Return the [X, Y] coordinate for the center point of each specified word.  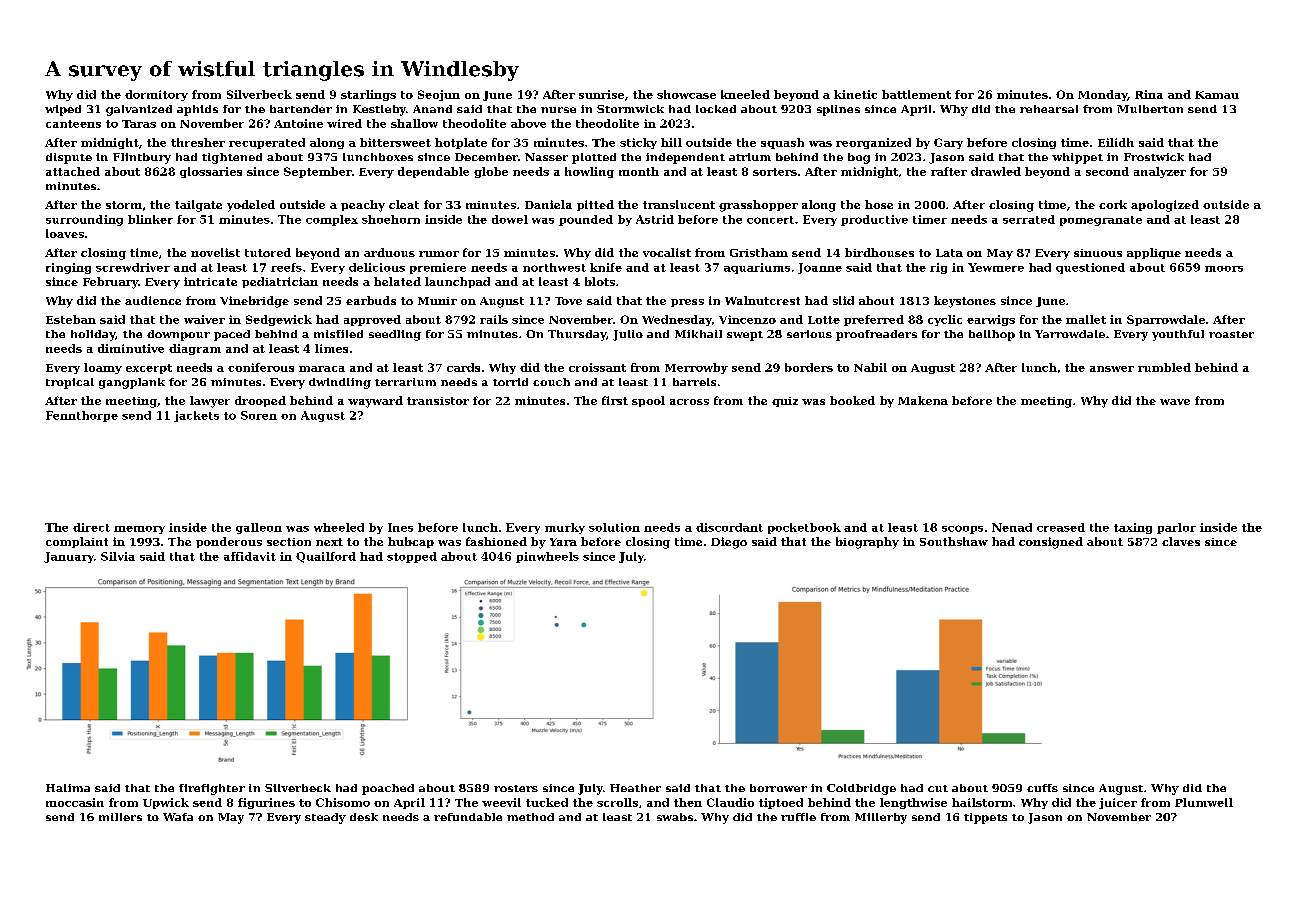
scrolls [617, 802]
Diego [729, 543]
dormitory [156, 95]
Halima [68, 788]
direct [91, 527]
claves [1181, 541]
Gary [948, 143]
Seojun [439, 95]
